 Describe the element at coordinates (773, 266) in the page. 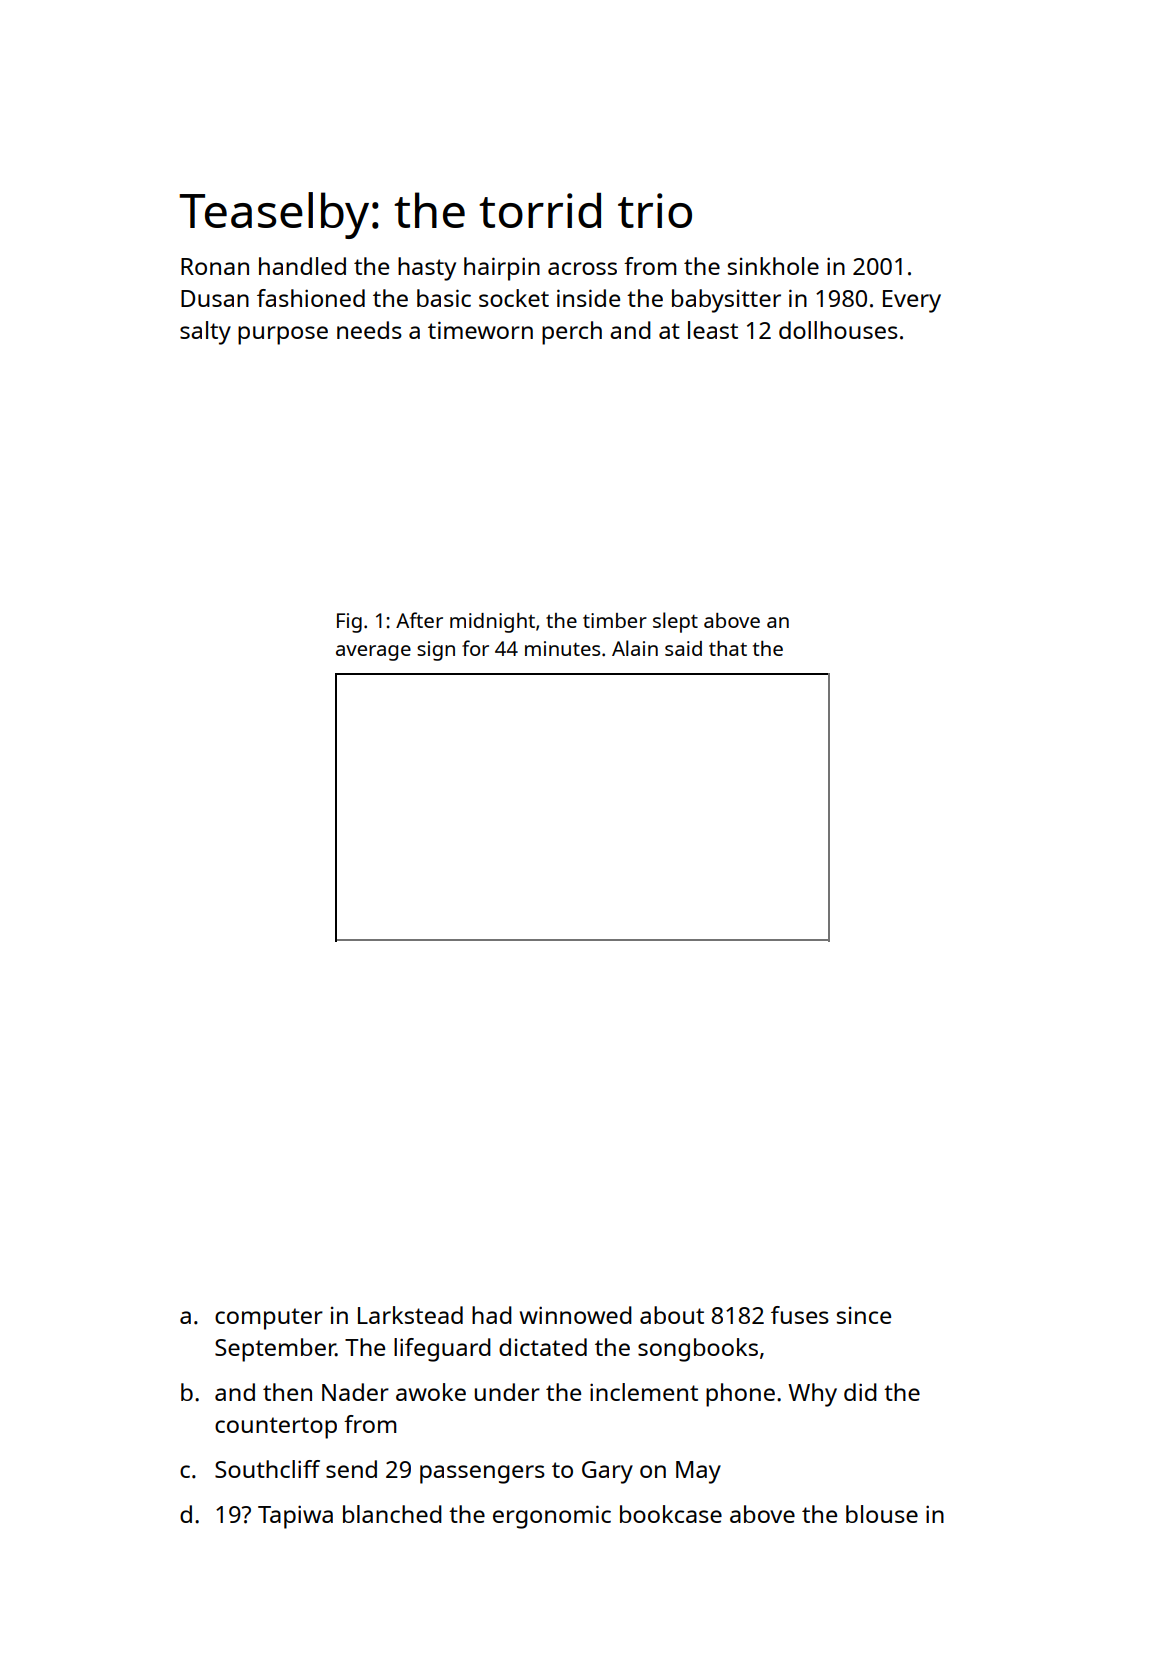

I see `sinkhole` at that location.
